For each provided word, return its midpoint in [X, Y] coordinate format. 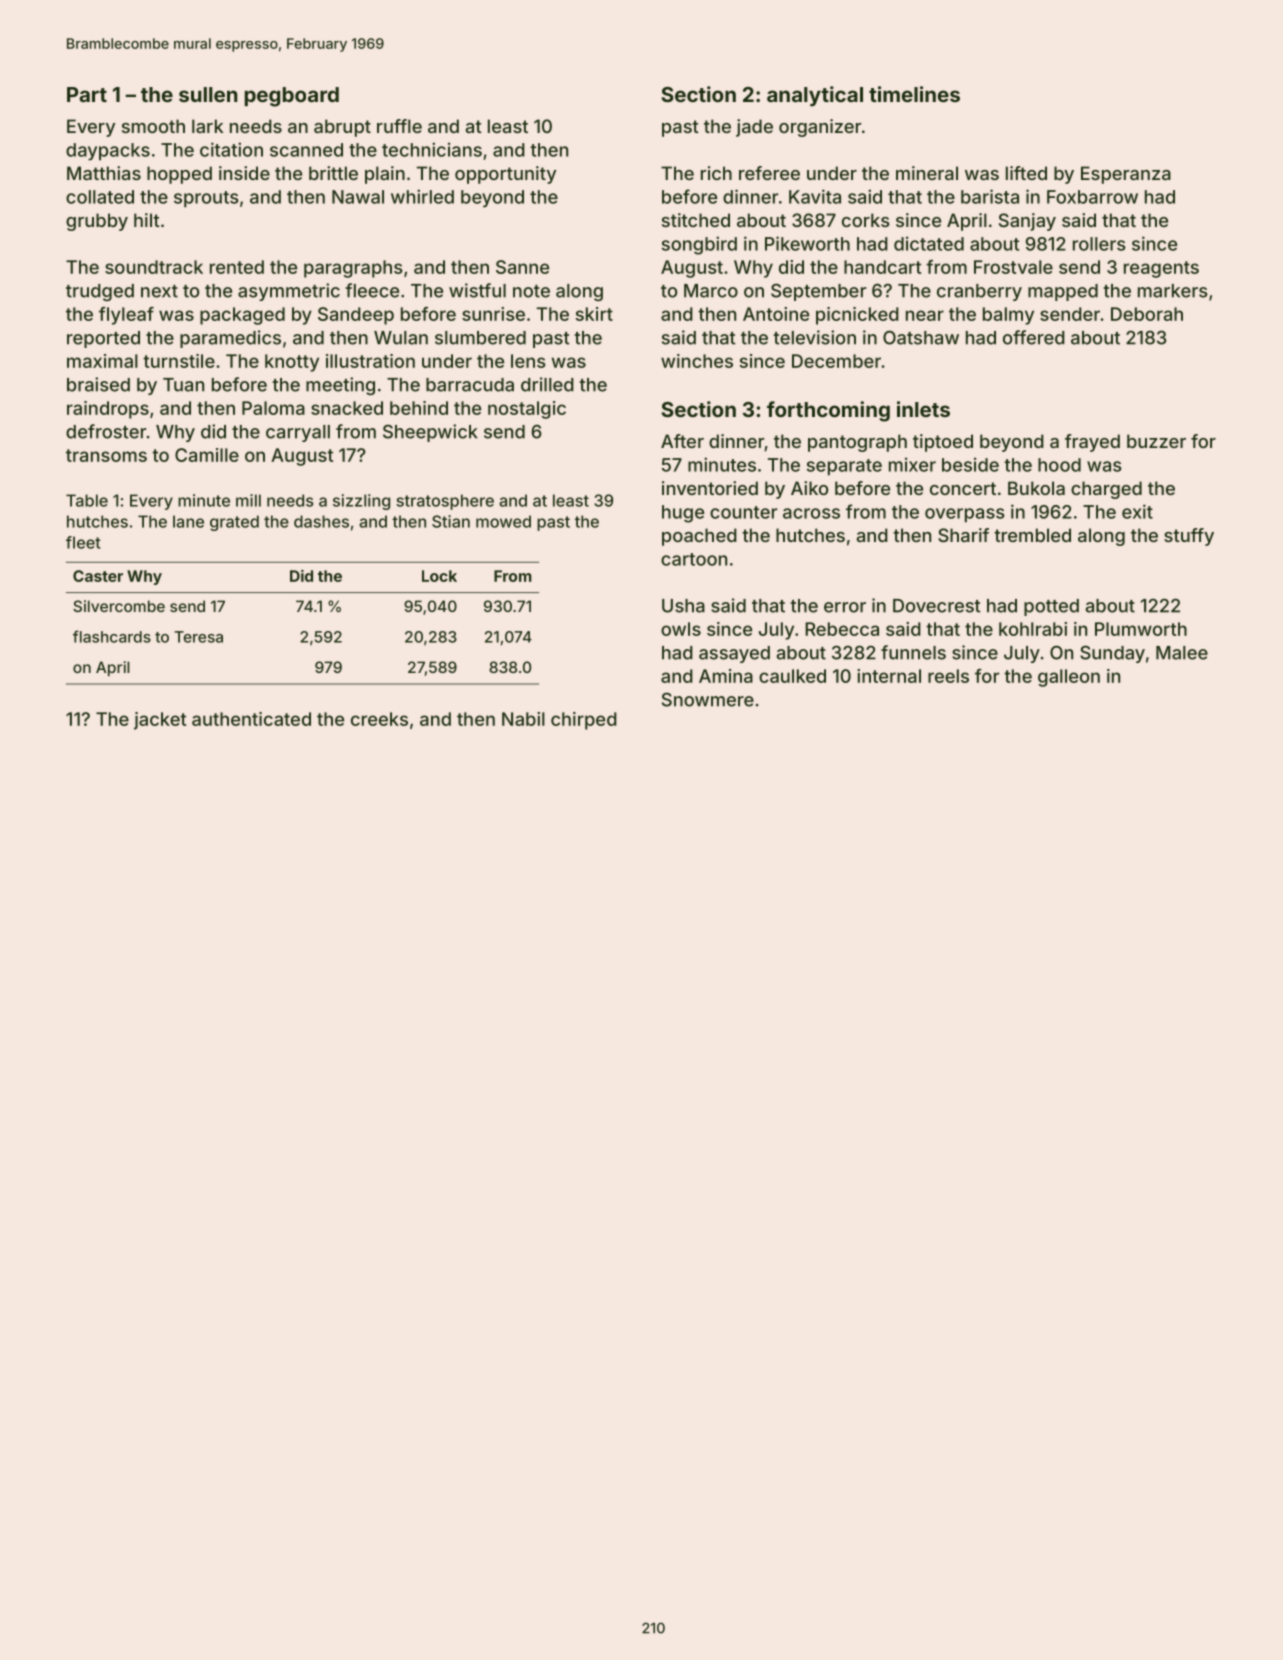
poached [699, 537]
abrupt [342, 128]
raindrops [108, 410]
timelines [914, 94]
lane [188, 521]
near [925, 315]
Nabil [523, 719]
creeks [379, 719]
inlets [923, 409]
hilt [147, 220]
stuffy [1189, 537]
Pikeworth [807, 243]
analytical [815, 96]
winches [697, 361]
